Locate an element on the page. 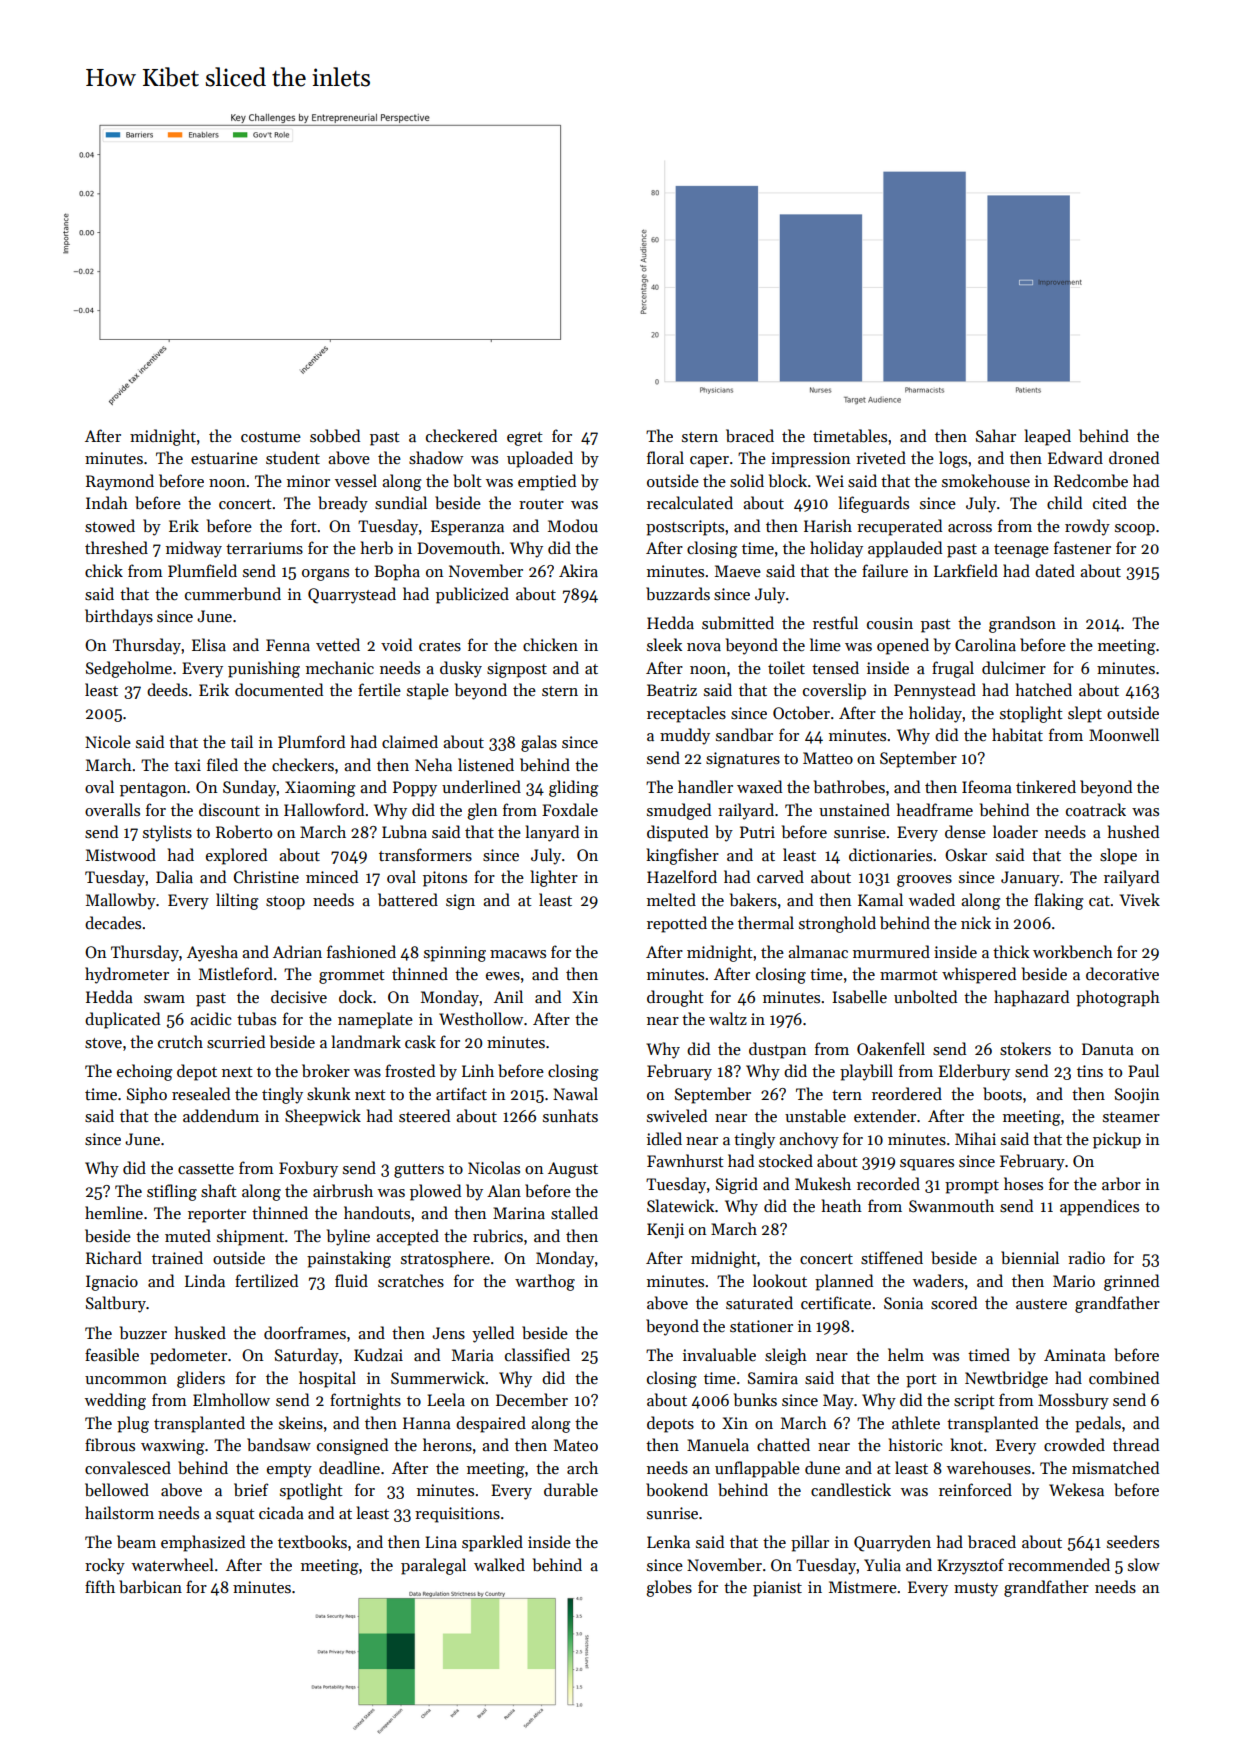  austere is located at coordinates (1041, 1304).
